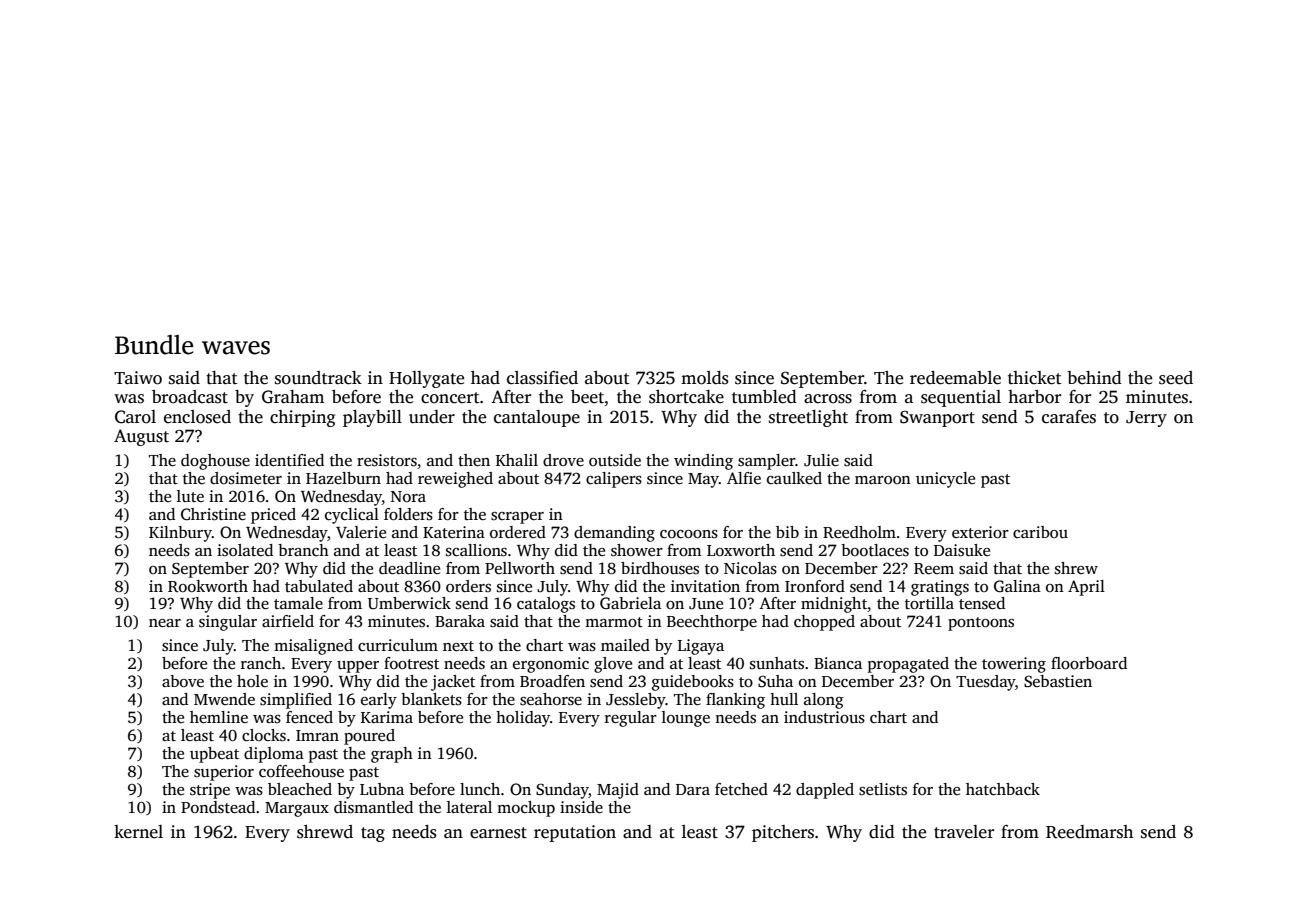 This screenshot has height=924, width=1308. I want to click on kernel, so click(138, 832).
